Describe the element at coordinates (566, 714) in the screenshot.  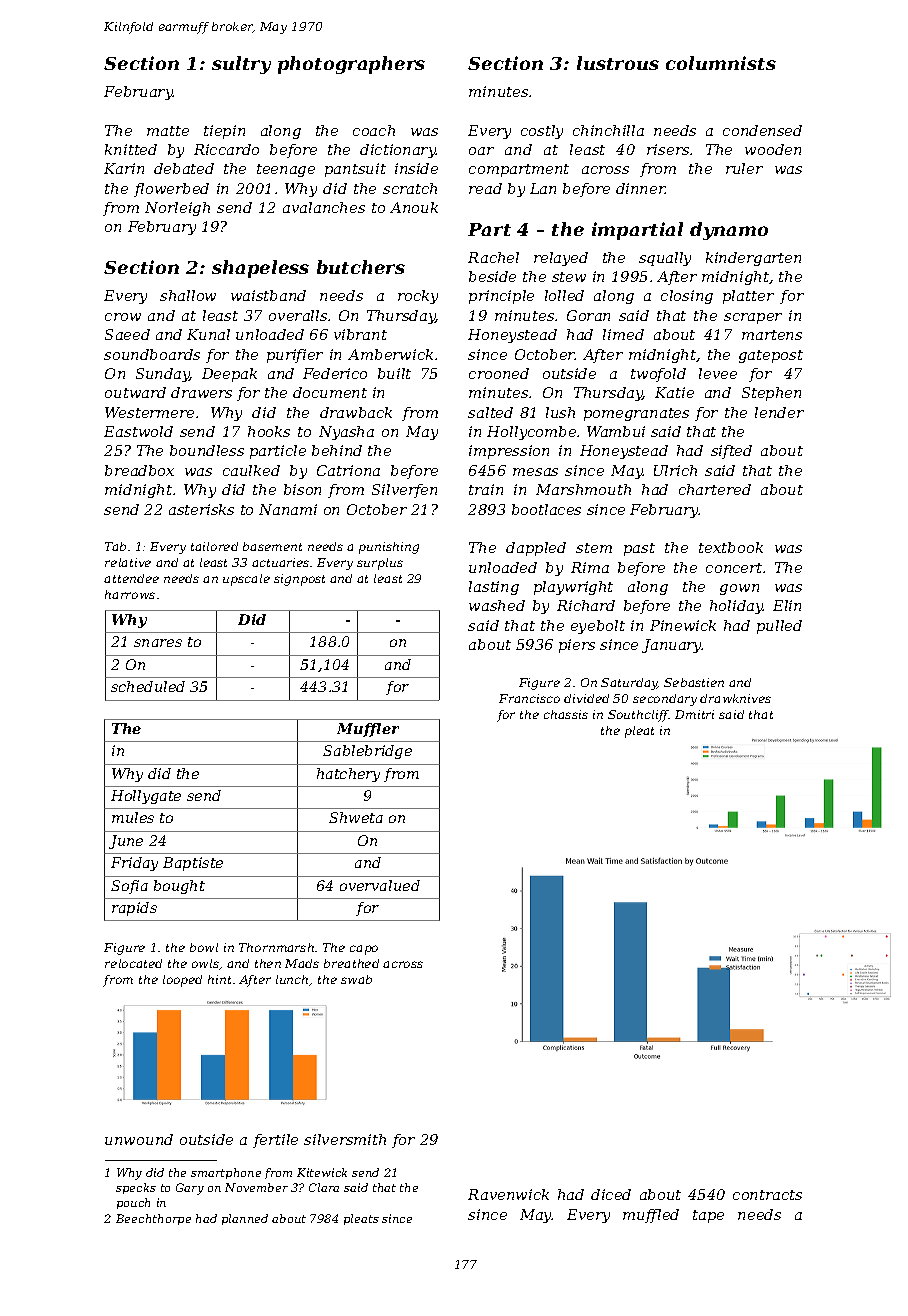
I see `chassis` at that location.
